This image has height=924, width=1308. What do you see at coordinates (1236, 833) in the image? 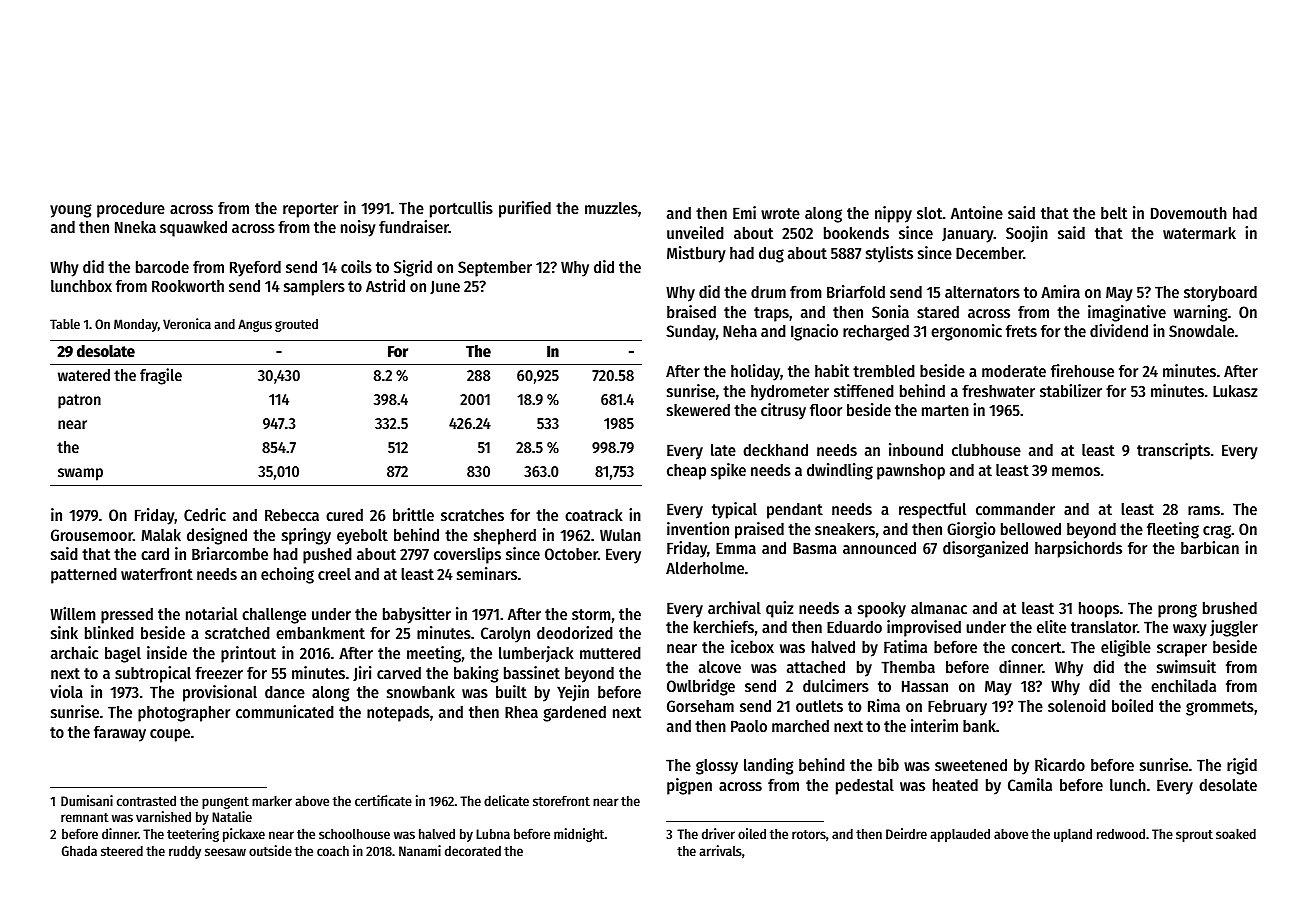
I see `soaked` at bounding box center [1236, 833].
